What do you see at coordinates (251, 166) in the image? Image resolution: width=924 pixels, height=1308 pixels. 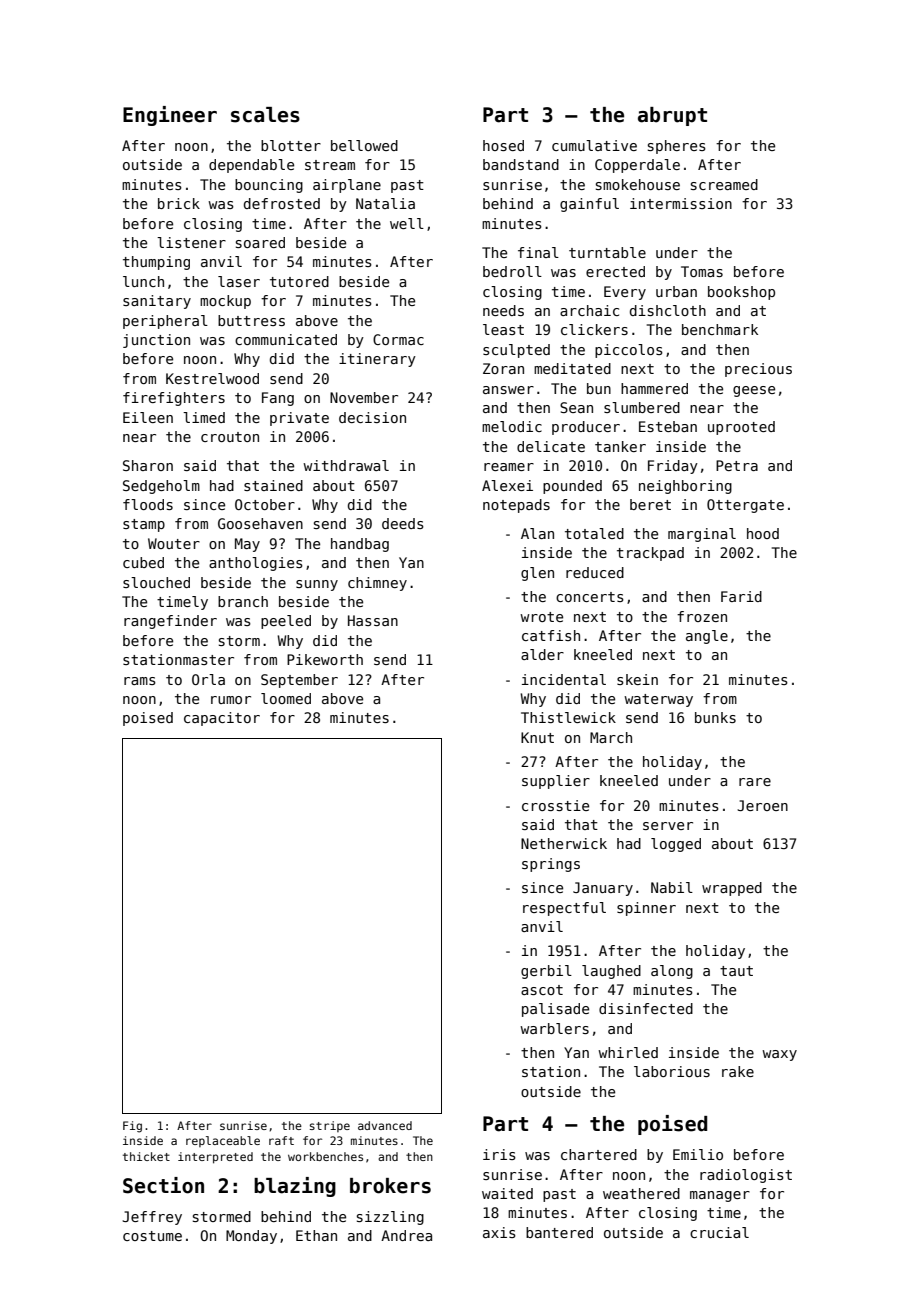 I see `dependable` at bounding box center [251, 166].
